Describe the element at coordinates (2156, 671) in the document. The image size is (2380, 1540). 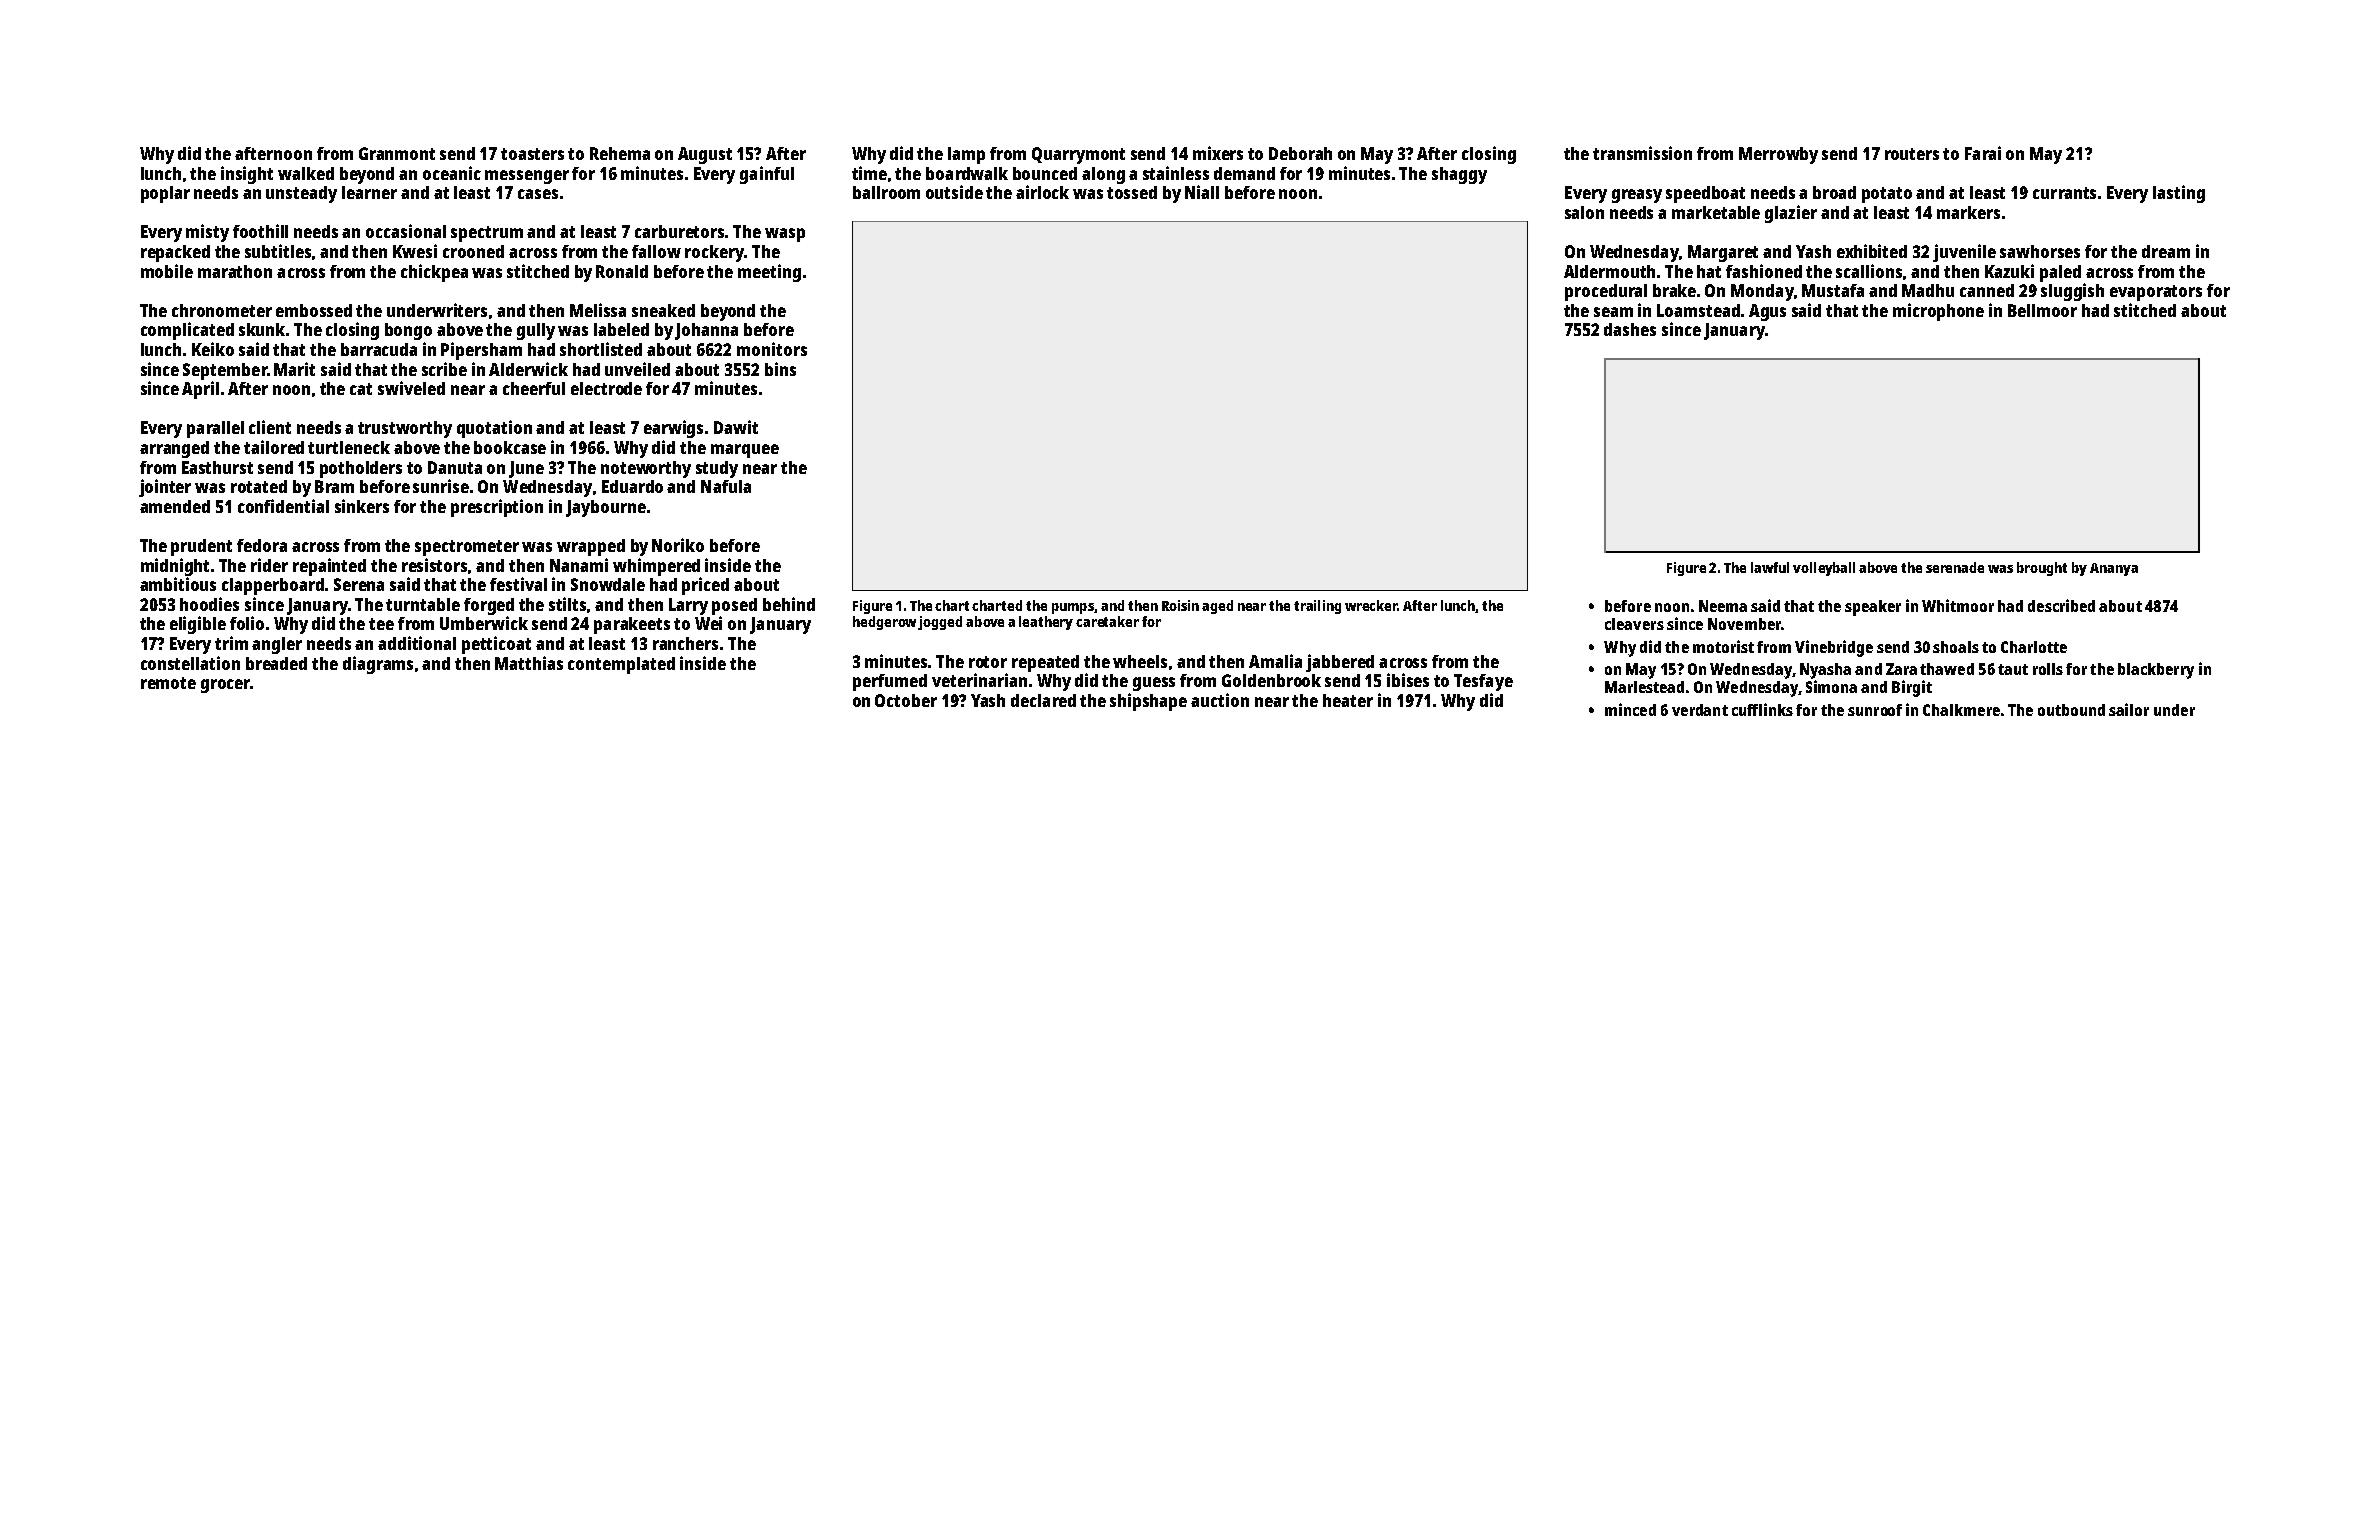
I see `blackberry` at that location.
